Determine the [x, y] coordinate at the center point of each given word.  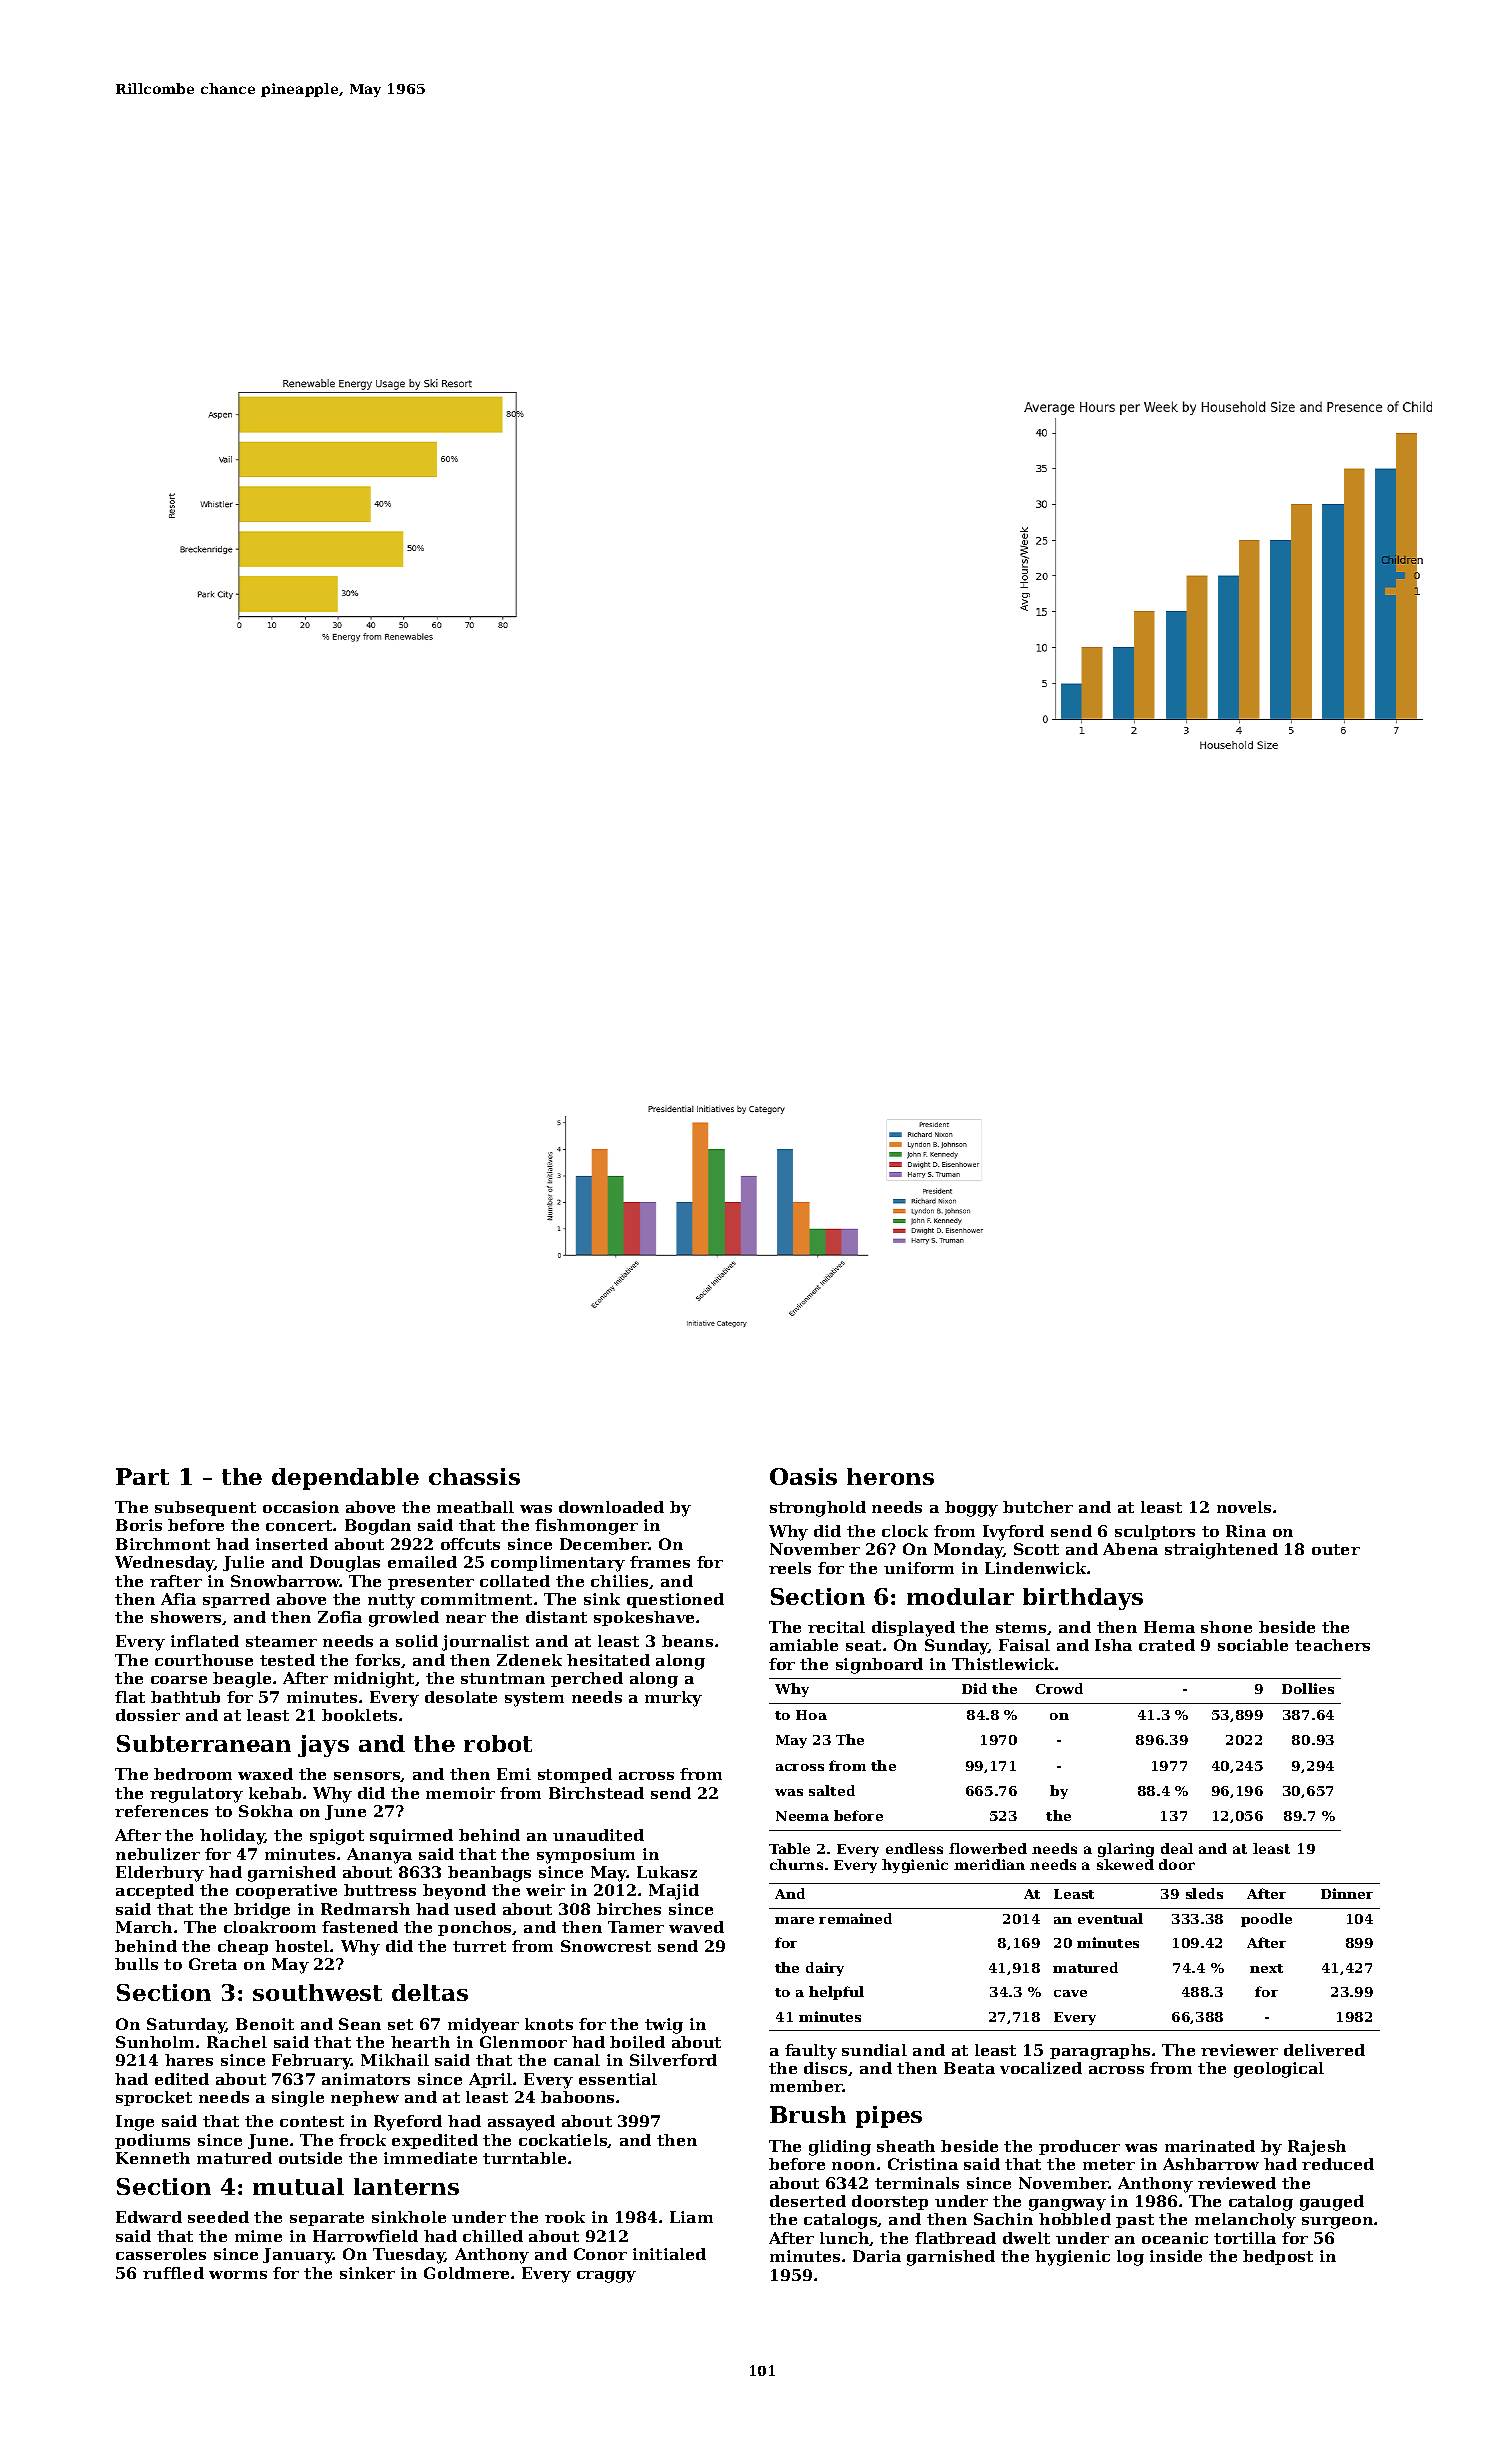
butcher [1038, 1507]
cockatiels [563, 2141]
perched [587, 1679]
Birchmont [163, 1544]
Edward [149, 2217]
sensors [367, 1777]
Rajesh [1317, 2148]
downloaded [611, 1507]
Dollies [1308, 1688]
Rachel [237, 2042]
